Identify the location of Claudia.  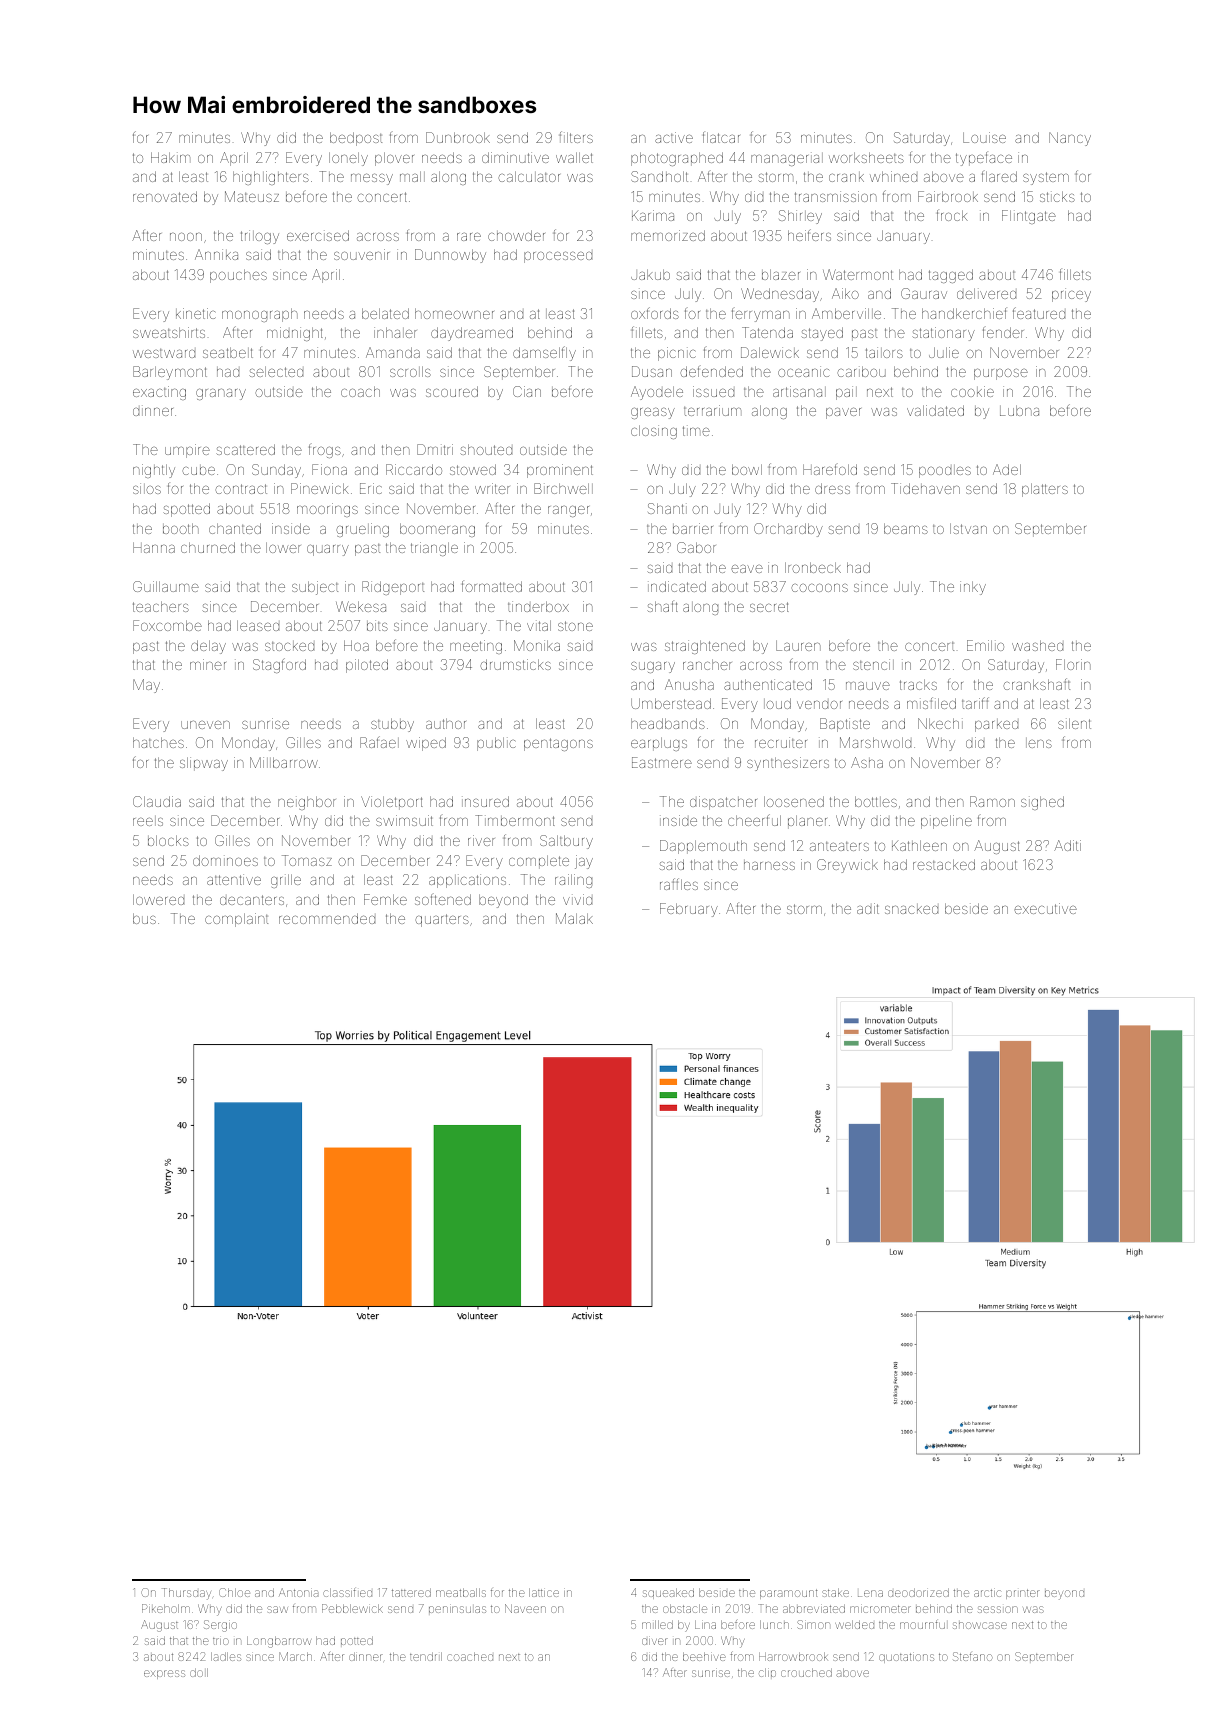
(157, 801).
